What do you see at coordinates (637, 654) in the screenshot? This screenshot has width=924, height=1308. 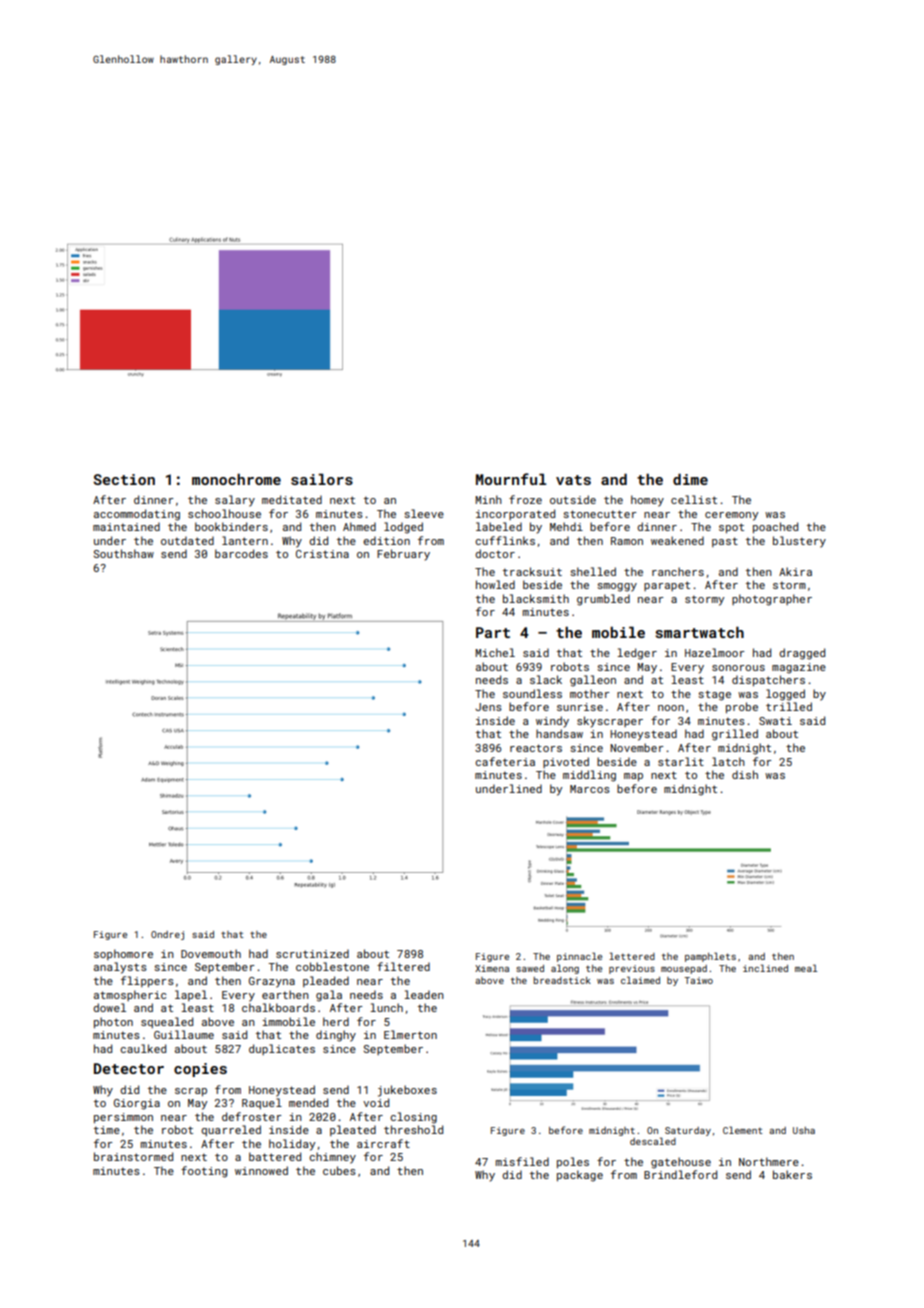 I see `ledger` at bounding box center [637, 654].
